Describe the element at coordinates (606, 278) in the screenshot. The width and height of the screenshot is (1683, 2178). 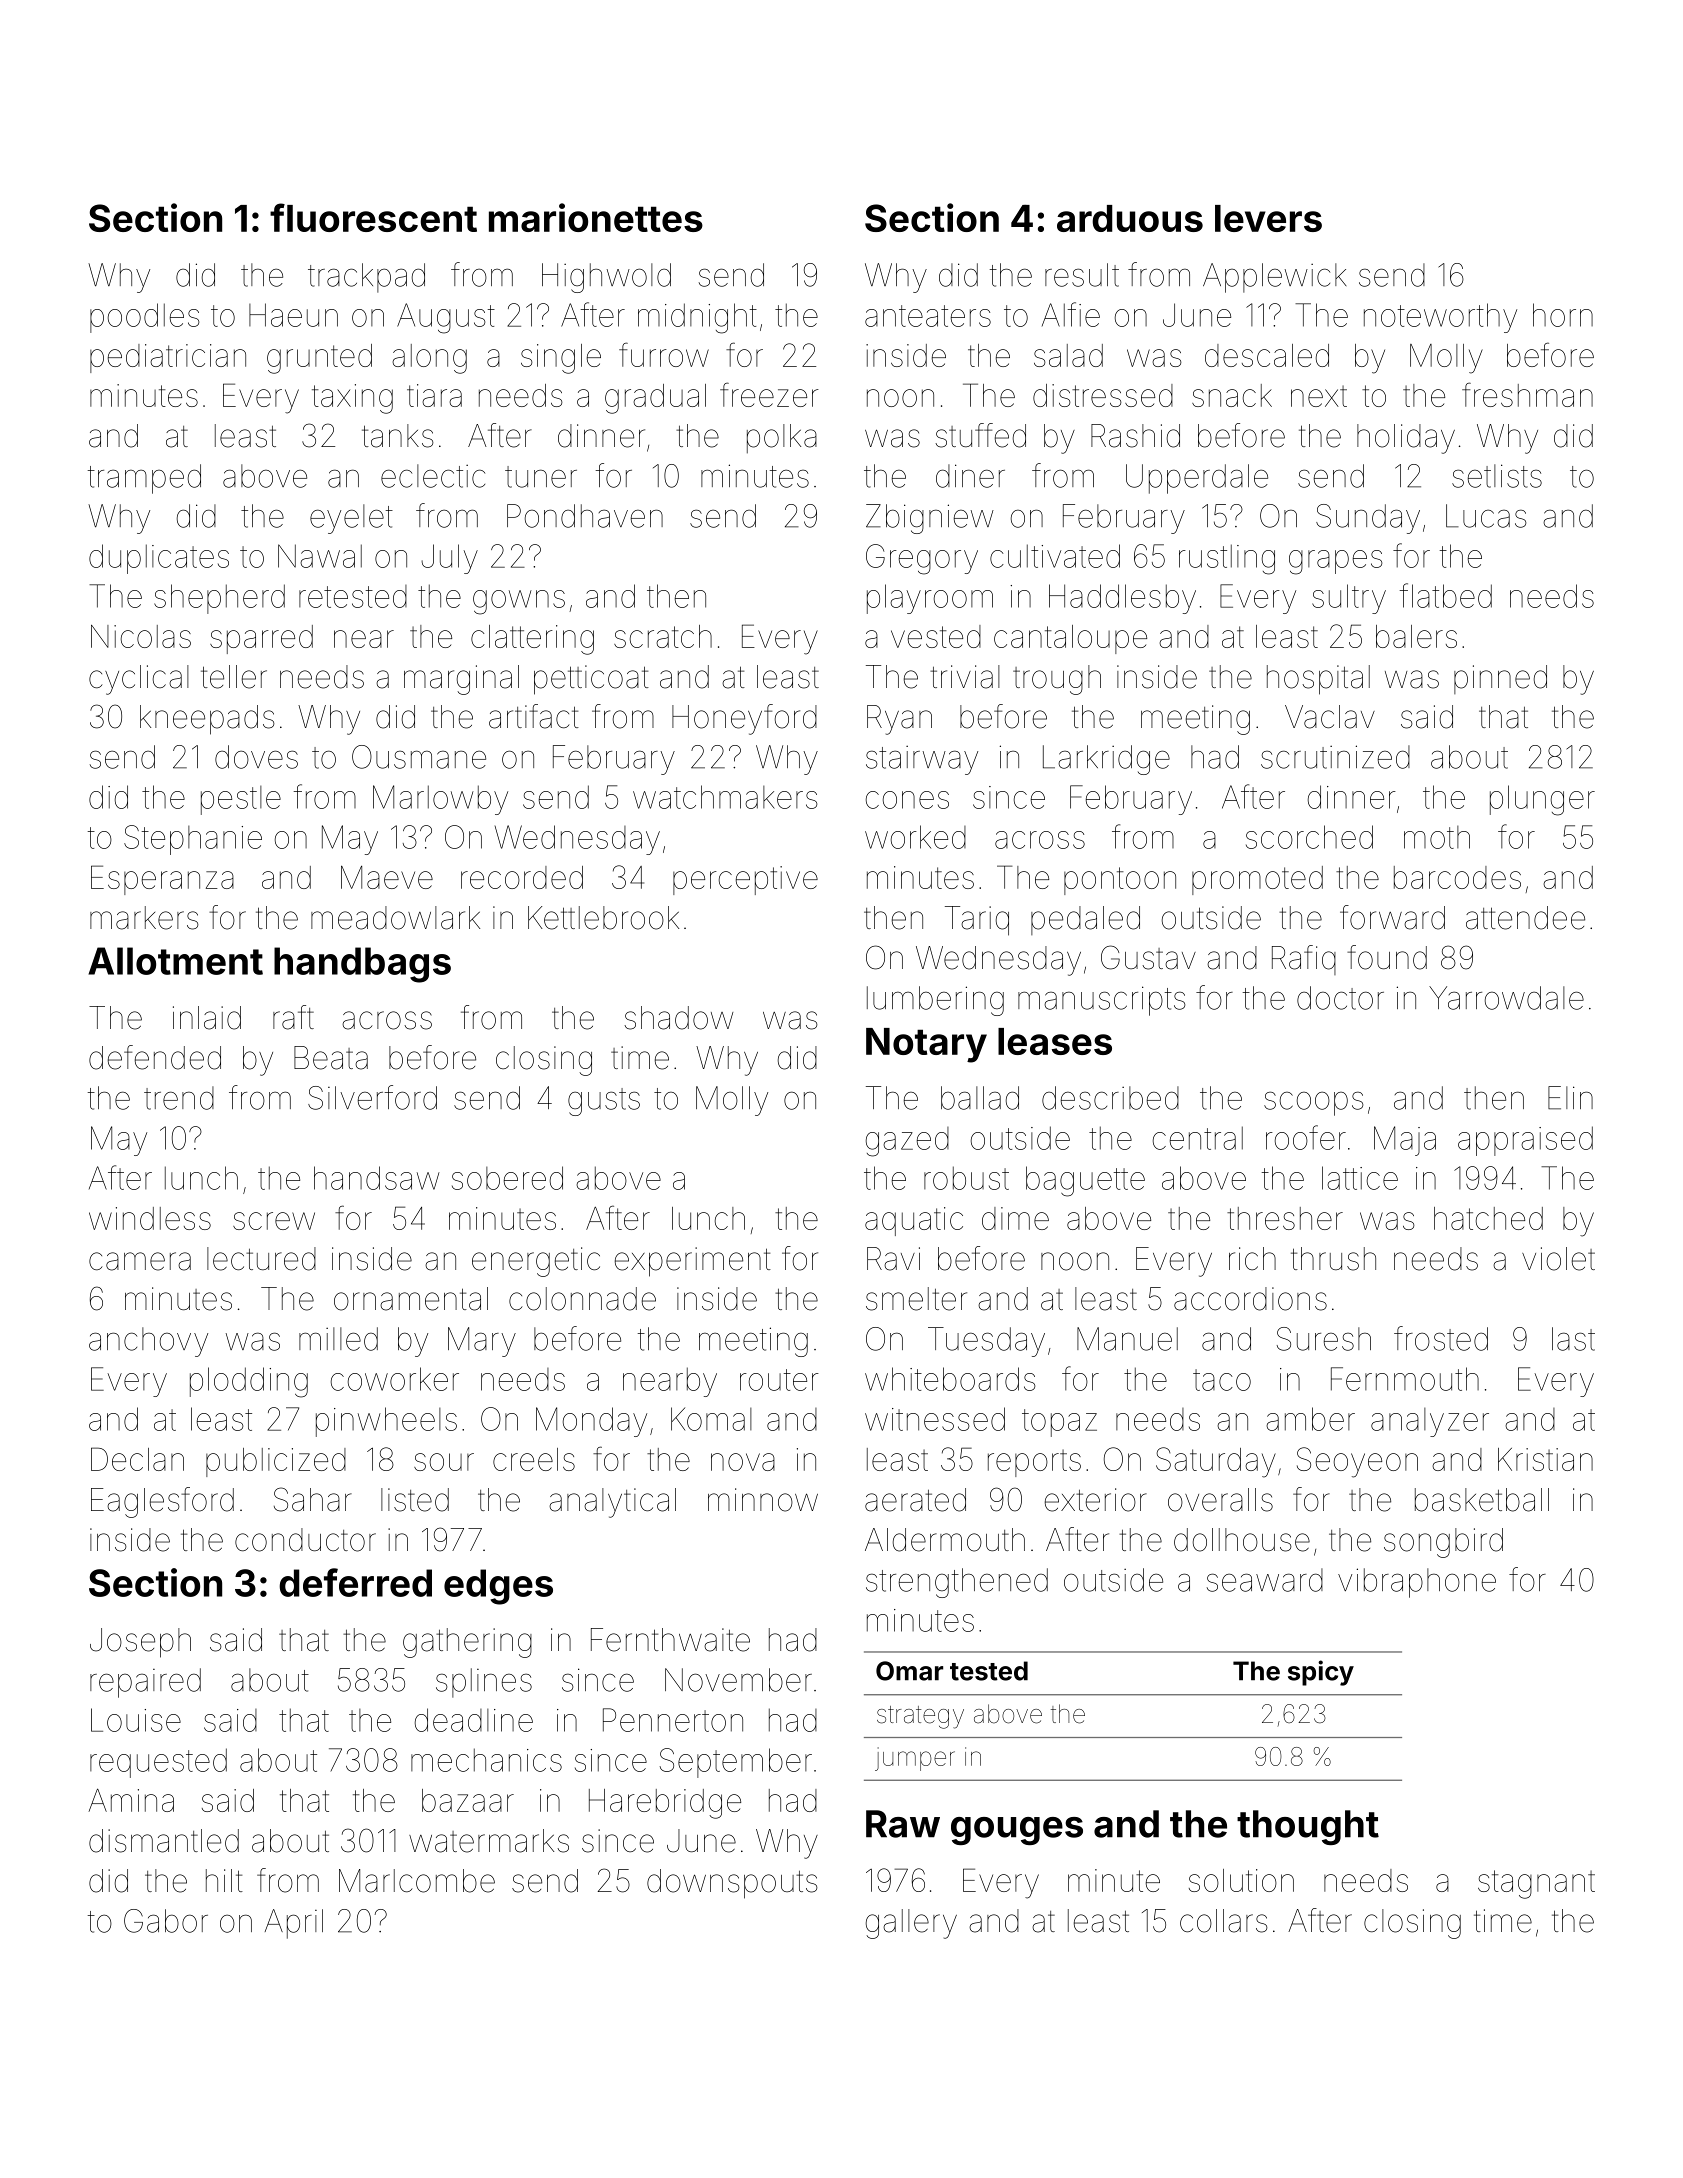
I see `Highwold` at that location.
